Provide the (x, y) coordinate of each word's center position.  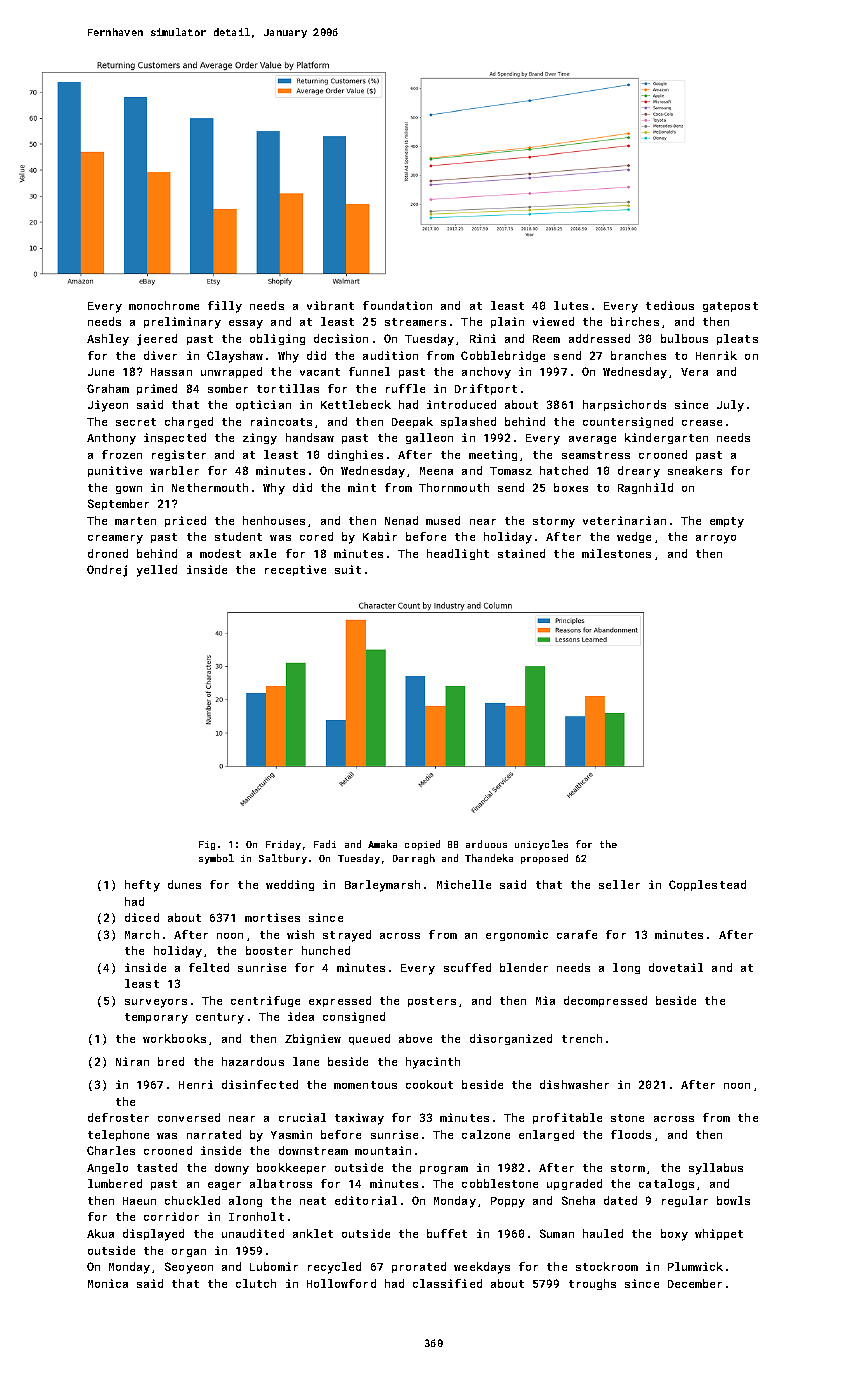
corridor (171, 1216)
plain (507, 322)
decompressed (605, 1001)
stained (521, 553)
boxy (674, 1235)
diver (160, 355)
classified (447, 1283)
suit (348, 569)
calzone (486, 1134)
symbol (216, 859)
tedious (670, 305)
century (220, 1018)
